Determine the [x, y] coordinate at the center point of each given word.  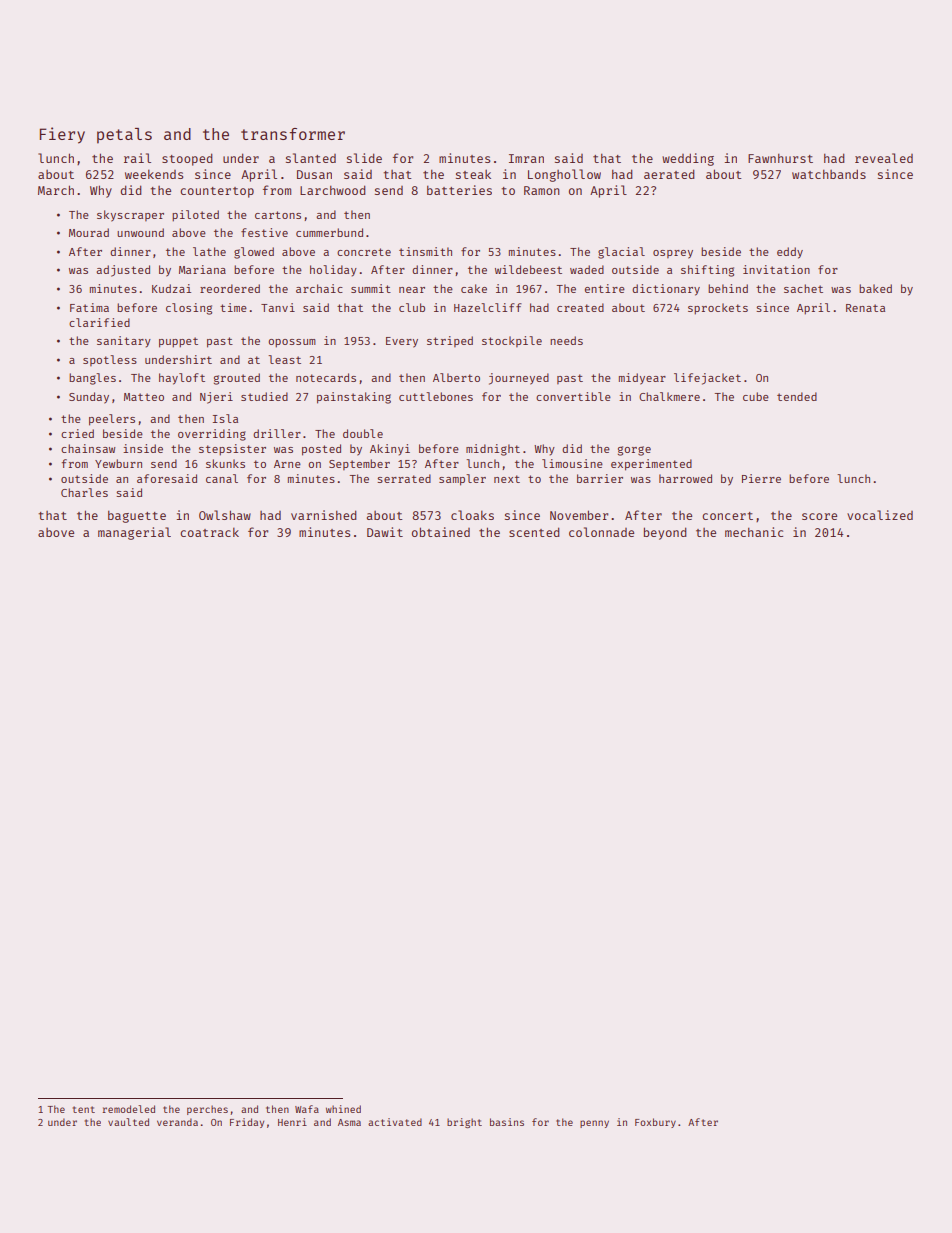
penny [594, 1124]
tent [84, 1109]
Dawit [385, 532]
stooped [187, 159]
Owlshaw [225, 515]
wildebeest [528, 269]
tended [797, 396]
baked [875, 288]
